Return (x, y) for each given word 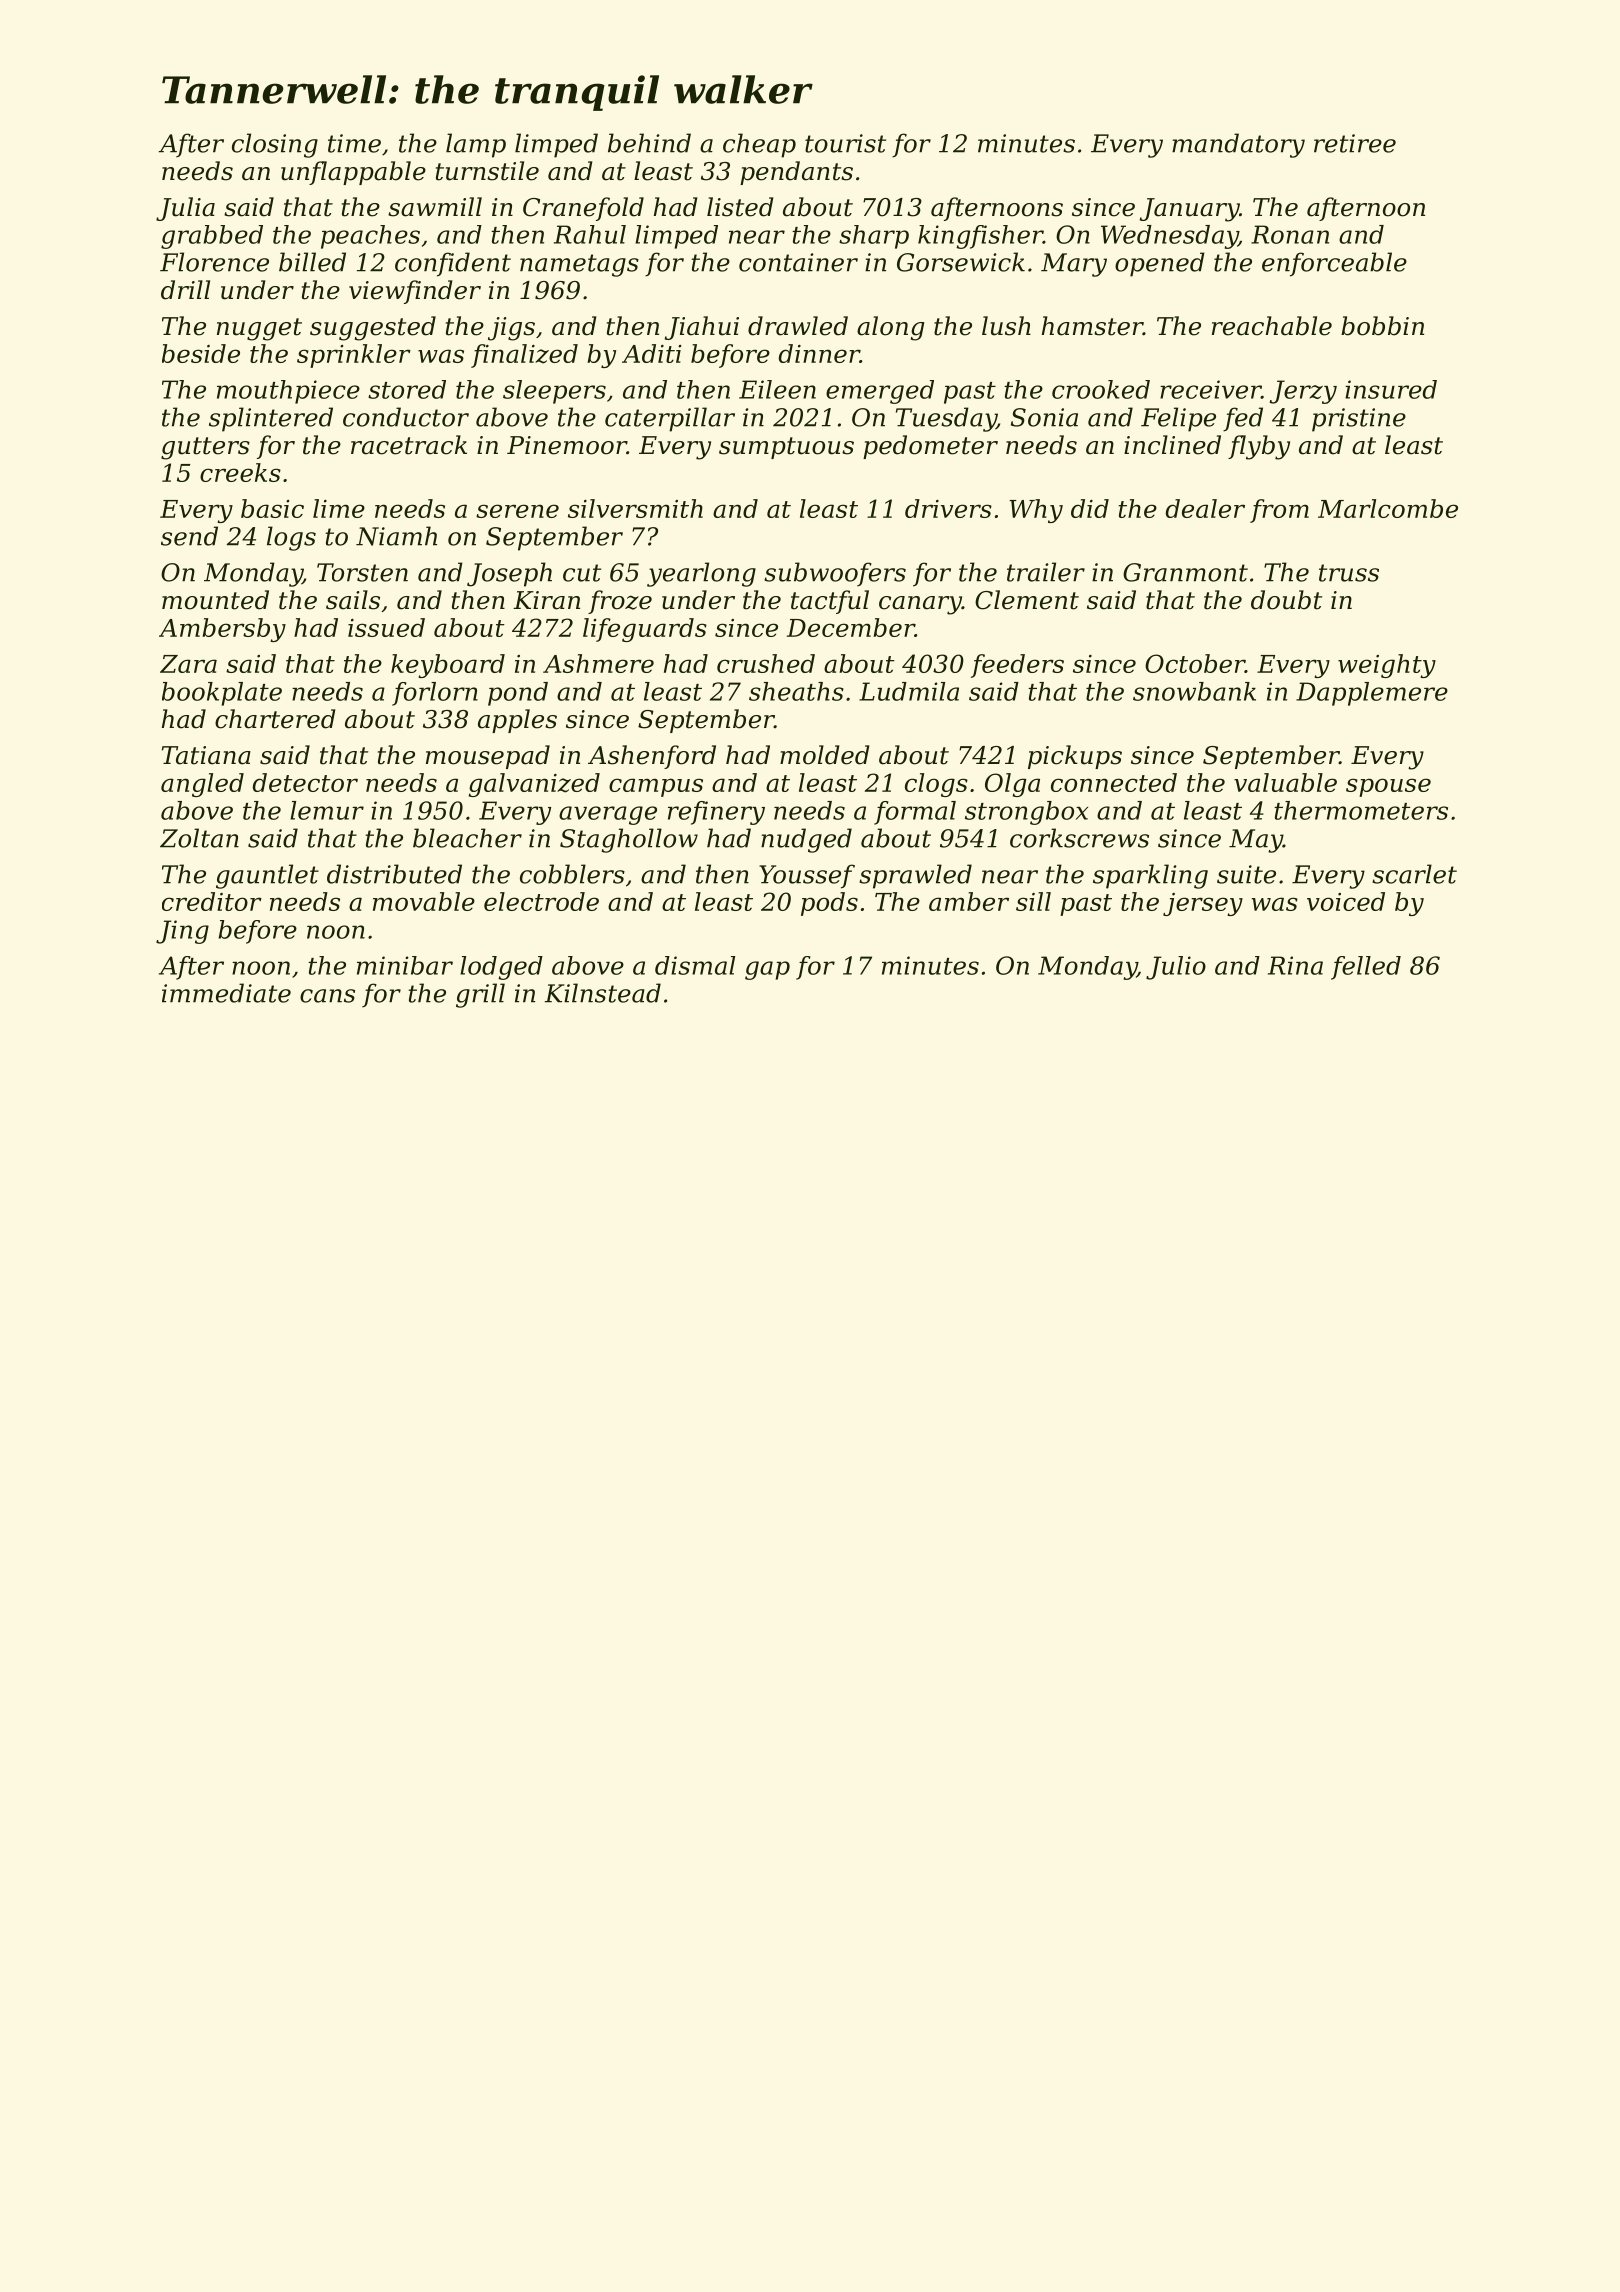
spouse (1388, 787)
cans (327, 996)
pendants (796, 173)
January (1189, 210)
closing (275, 145)
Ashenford (652, 757)
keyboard (448, 666)
